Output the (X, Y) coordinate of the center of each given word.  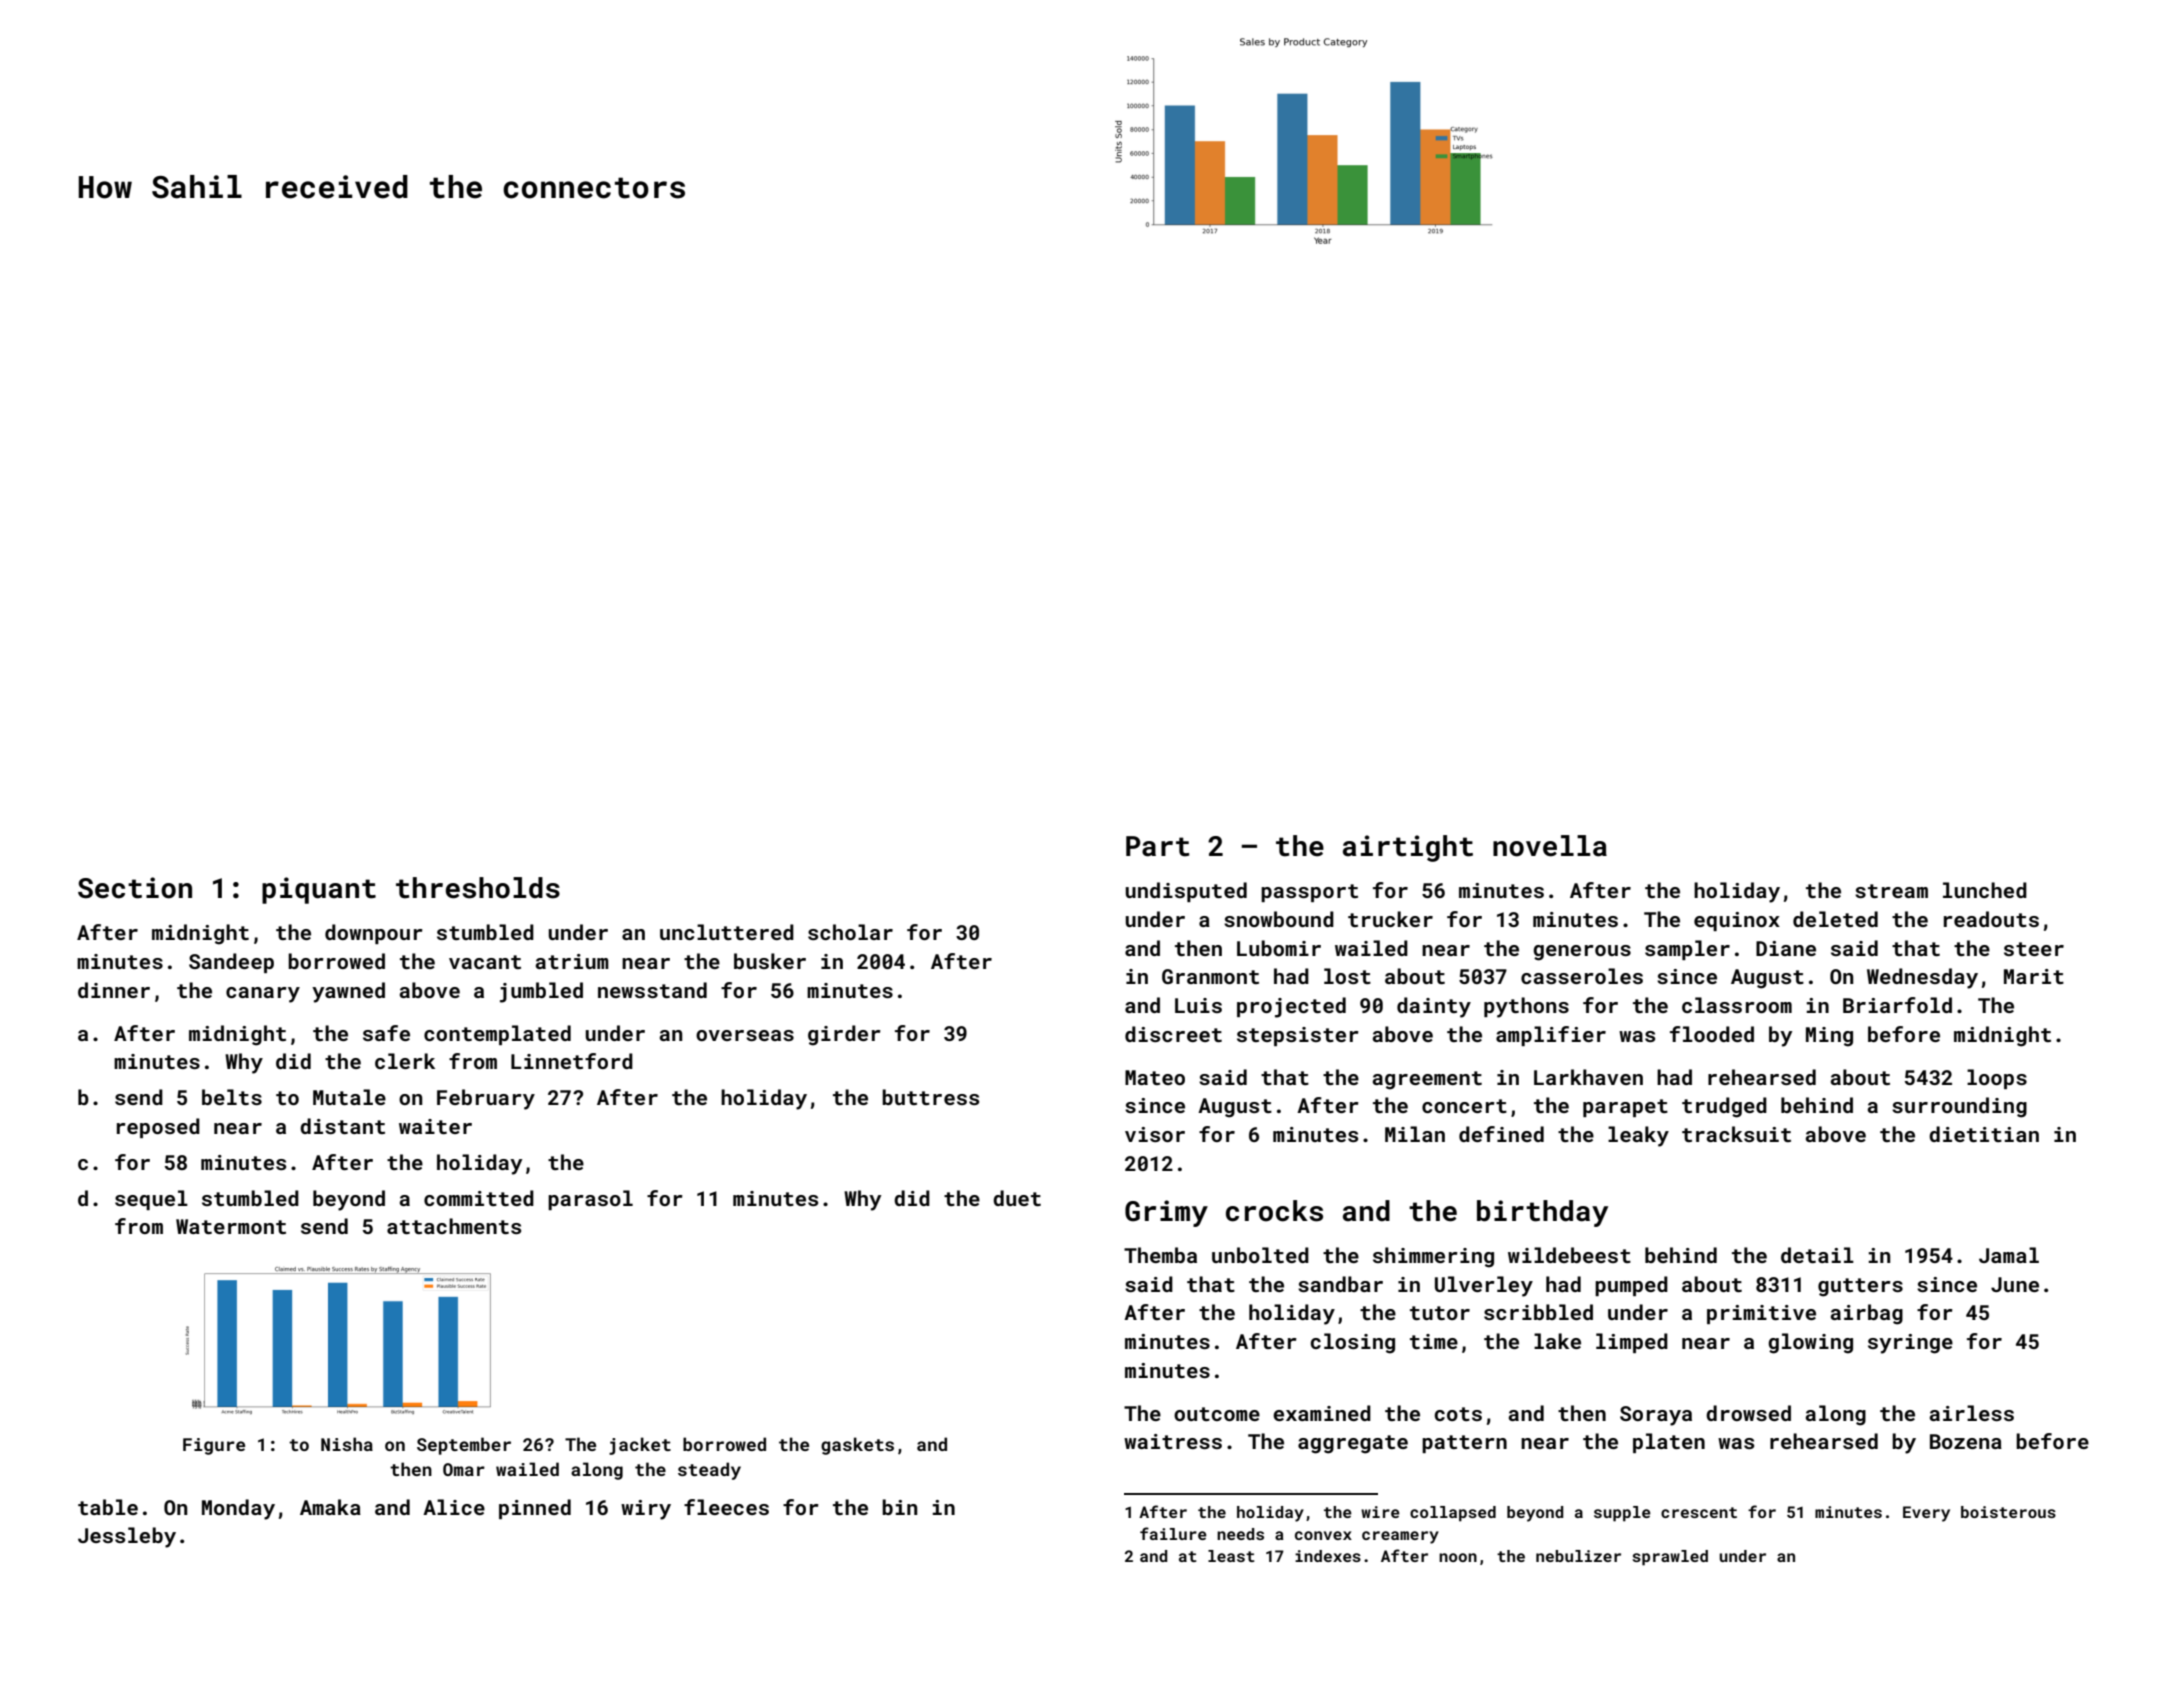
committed (479, 1198)
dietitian (1984, 1134)
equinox (1737, 921)
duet (1017, 1198)
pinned (535, 1509)
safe (386, 1033)
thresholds (478, 888)
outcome (1217, 1414)
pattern (1464, 1444)
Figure (214, 1446)
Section (135, 888)
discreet (1173, 1034)
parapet (1625, 1108)
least (1231, 1556)
